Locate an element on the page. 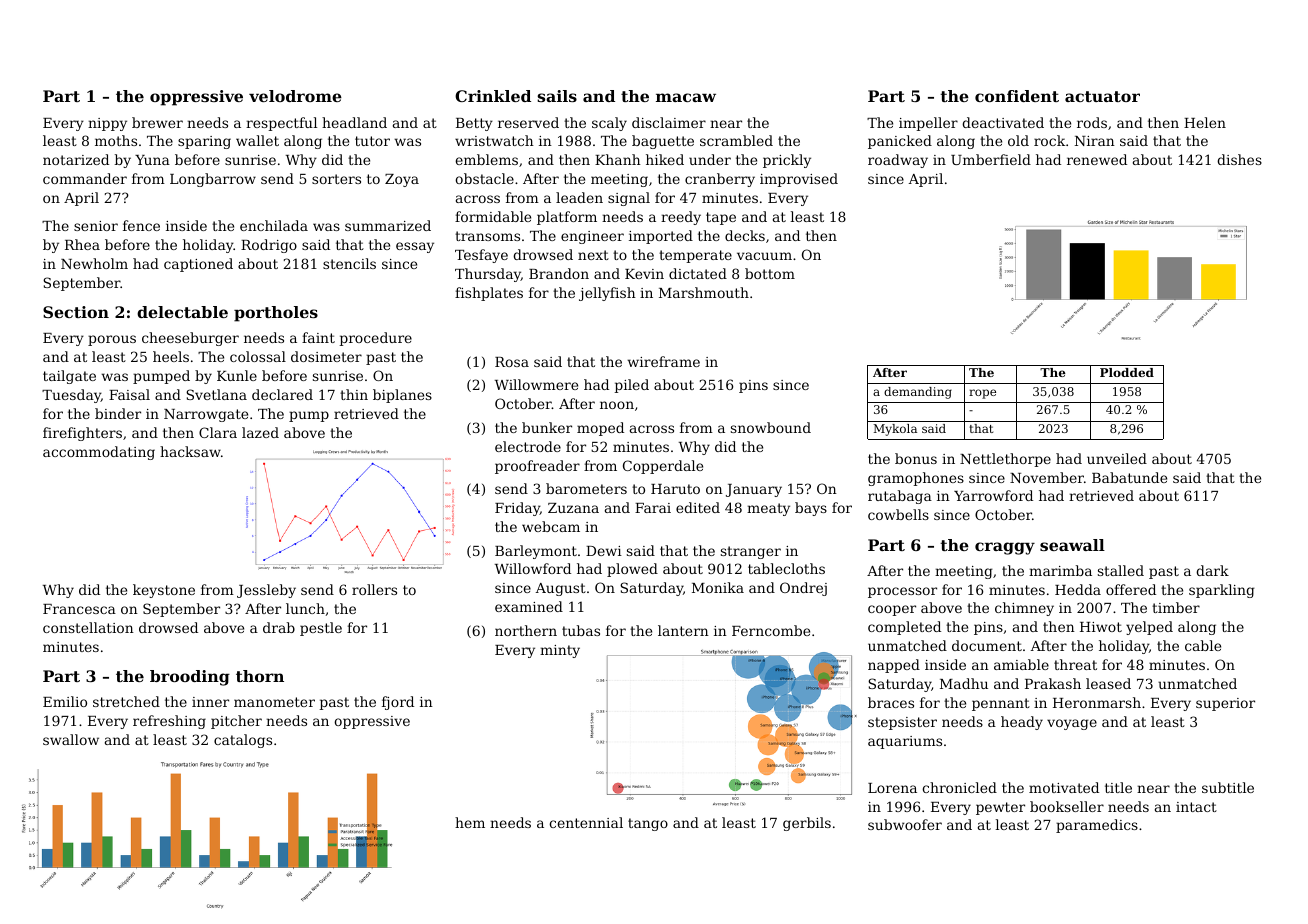 The height and width of the document is (924, 1308). heels is located at coordinates (171, 356).
